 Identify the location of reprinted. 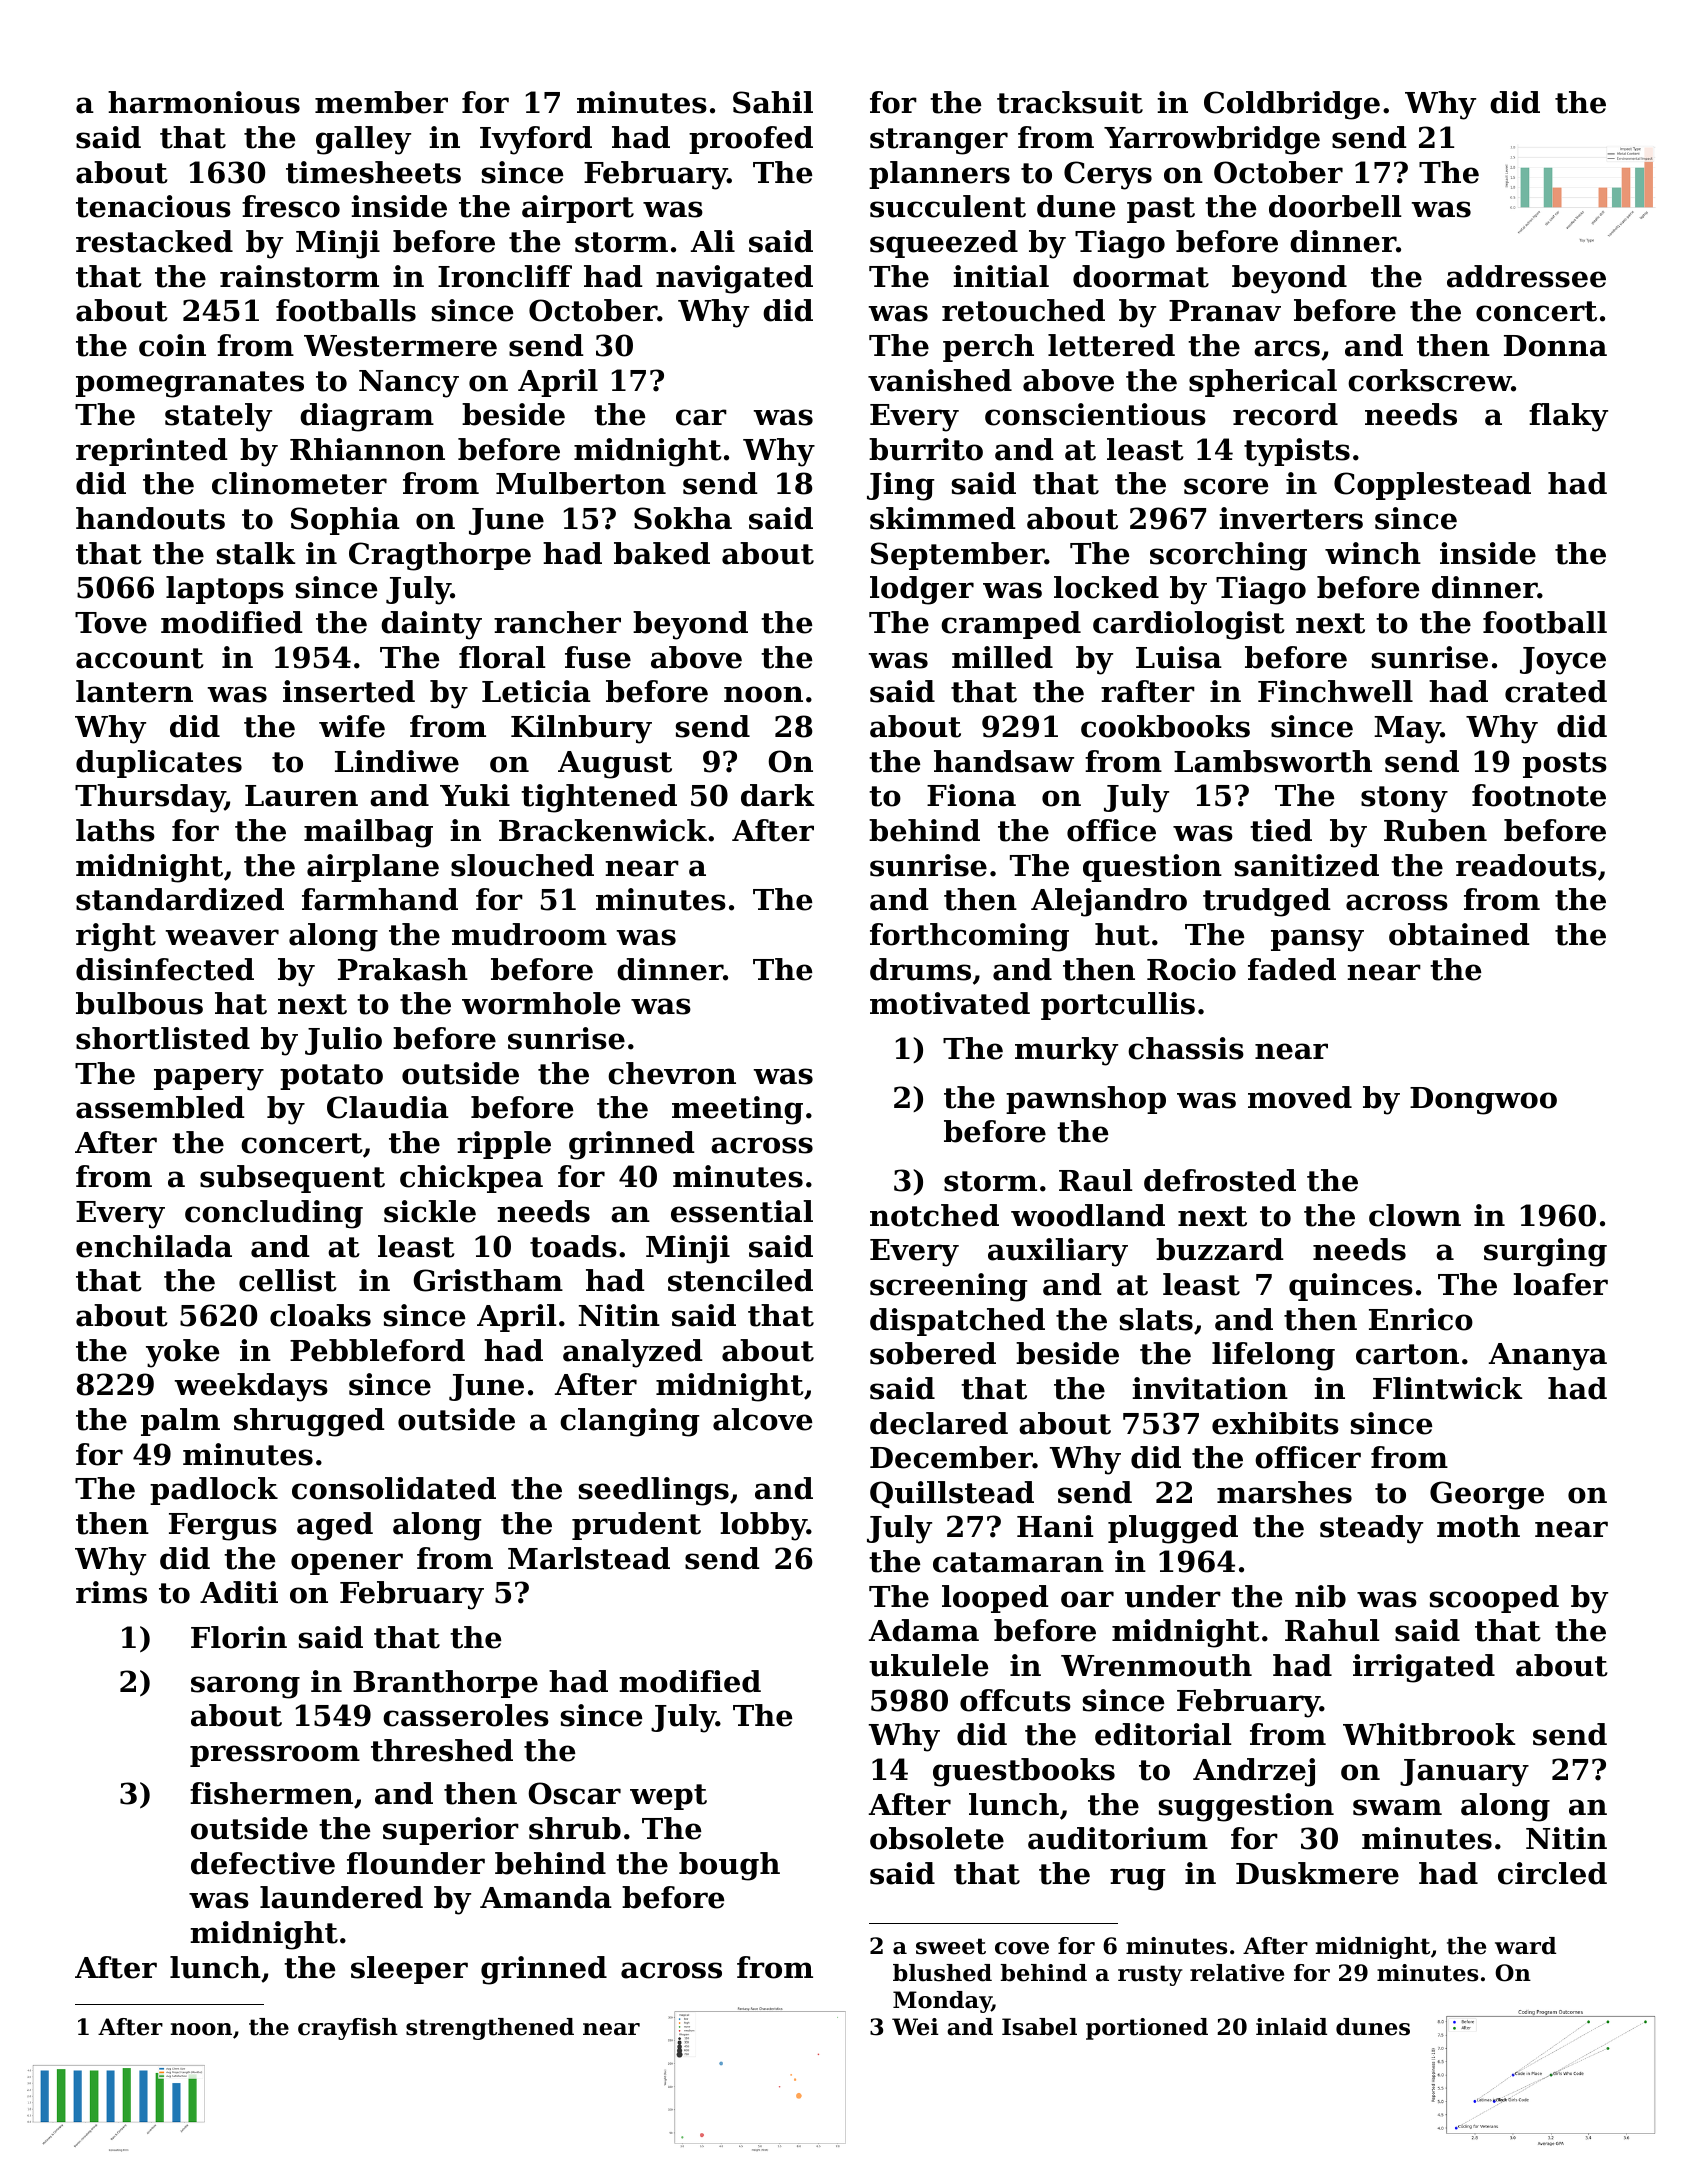
(152, 452).
